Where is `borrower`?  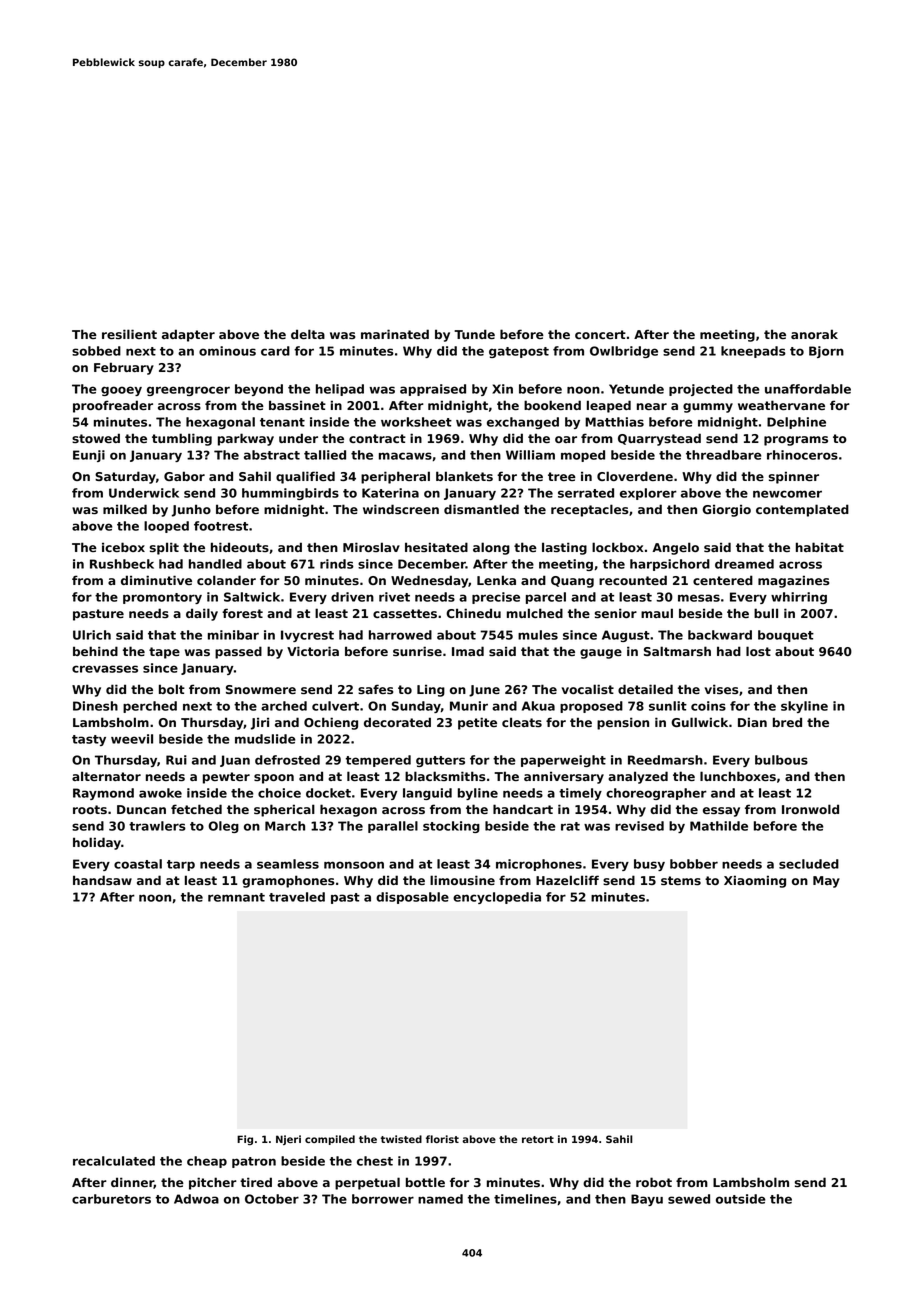
borrower is located at coordinates (383, 1199).
